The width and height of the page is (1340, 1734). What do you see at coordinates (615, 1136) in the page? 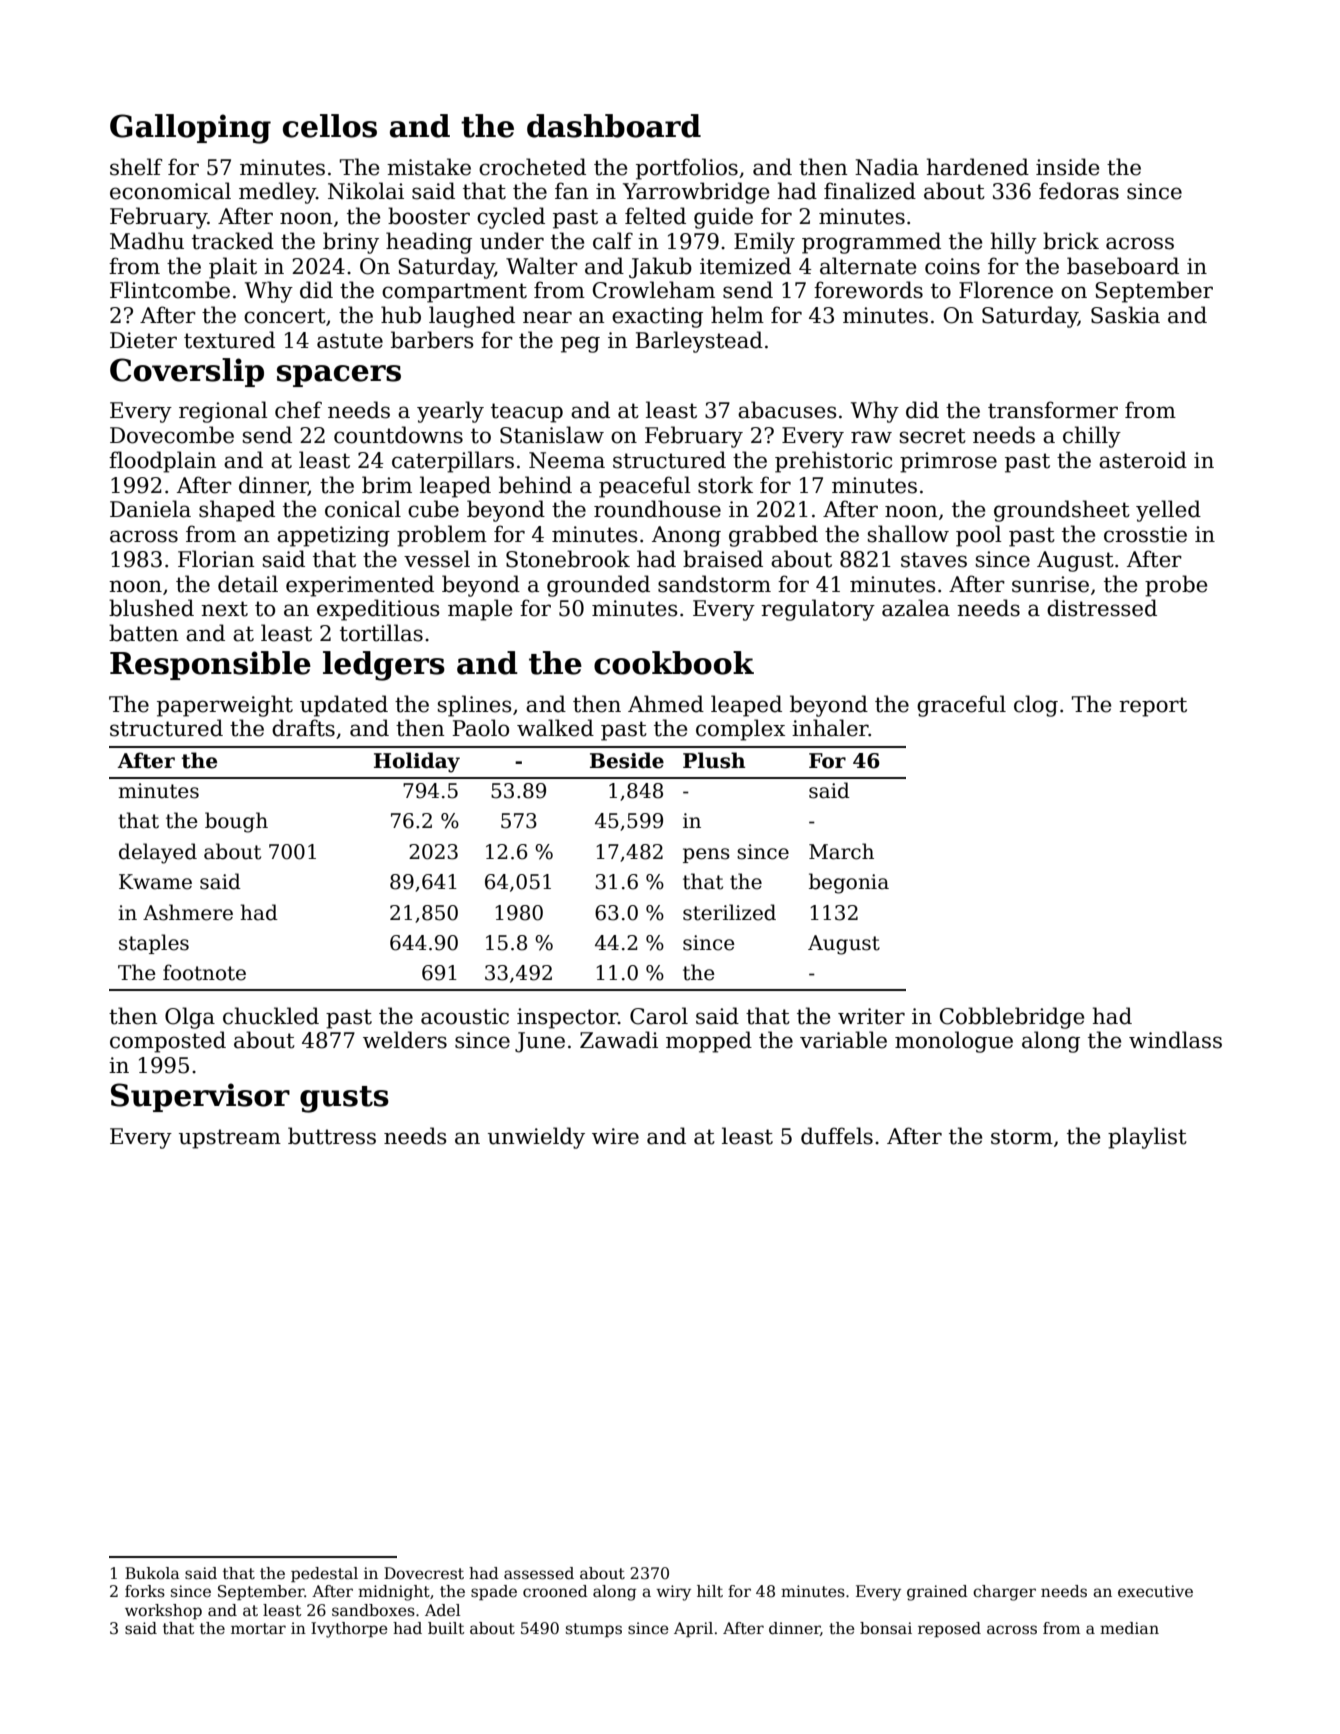
I see `wire` at bounding box center [615, 1136].
